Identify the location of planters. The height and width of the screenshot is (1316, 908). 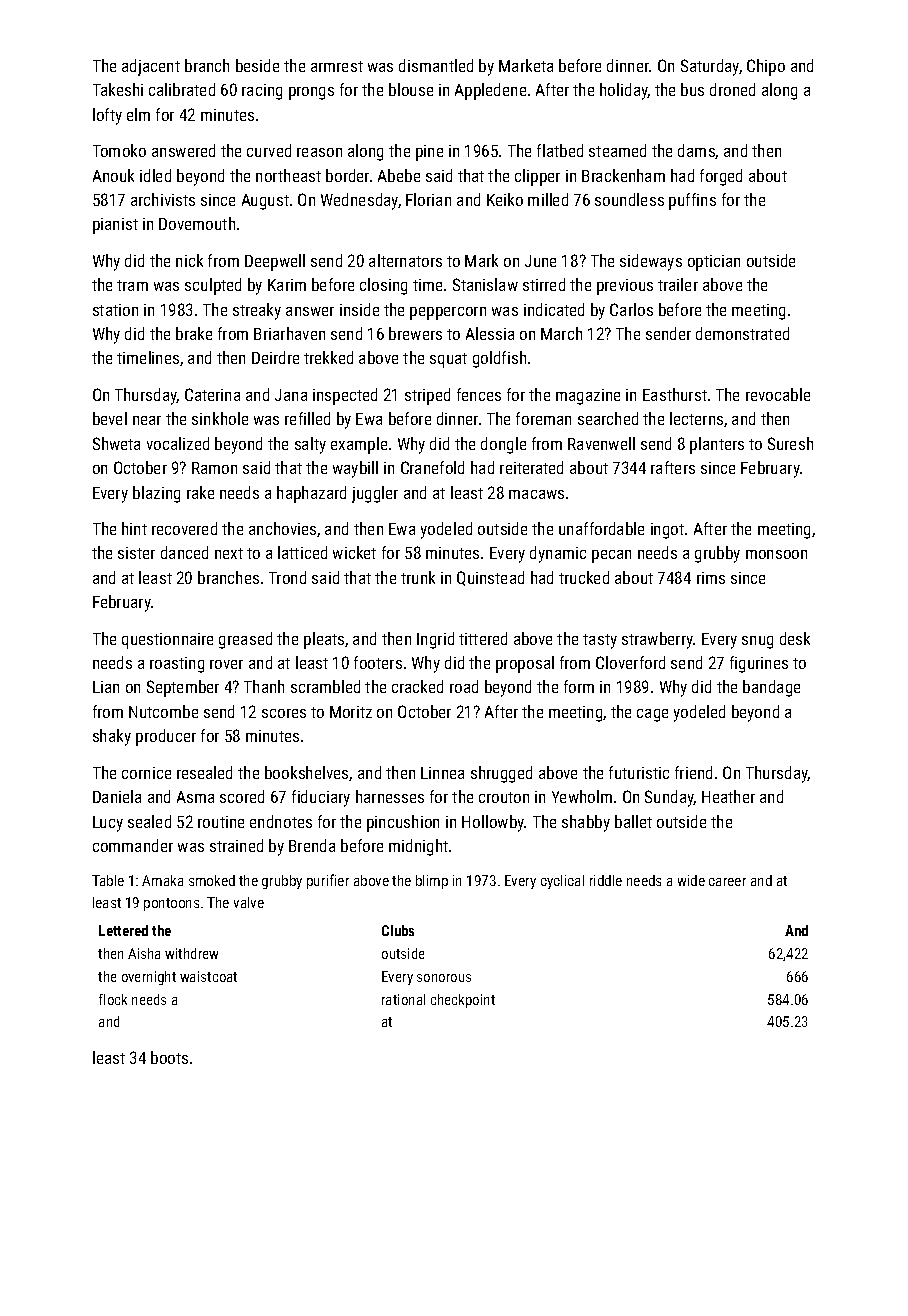
(717, 445).
